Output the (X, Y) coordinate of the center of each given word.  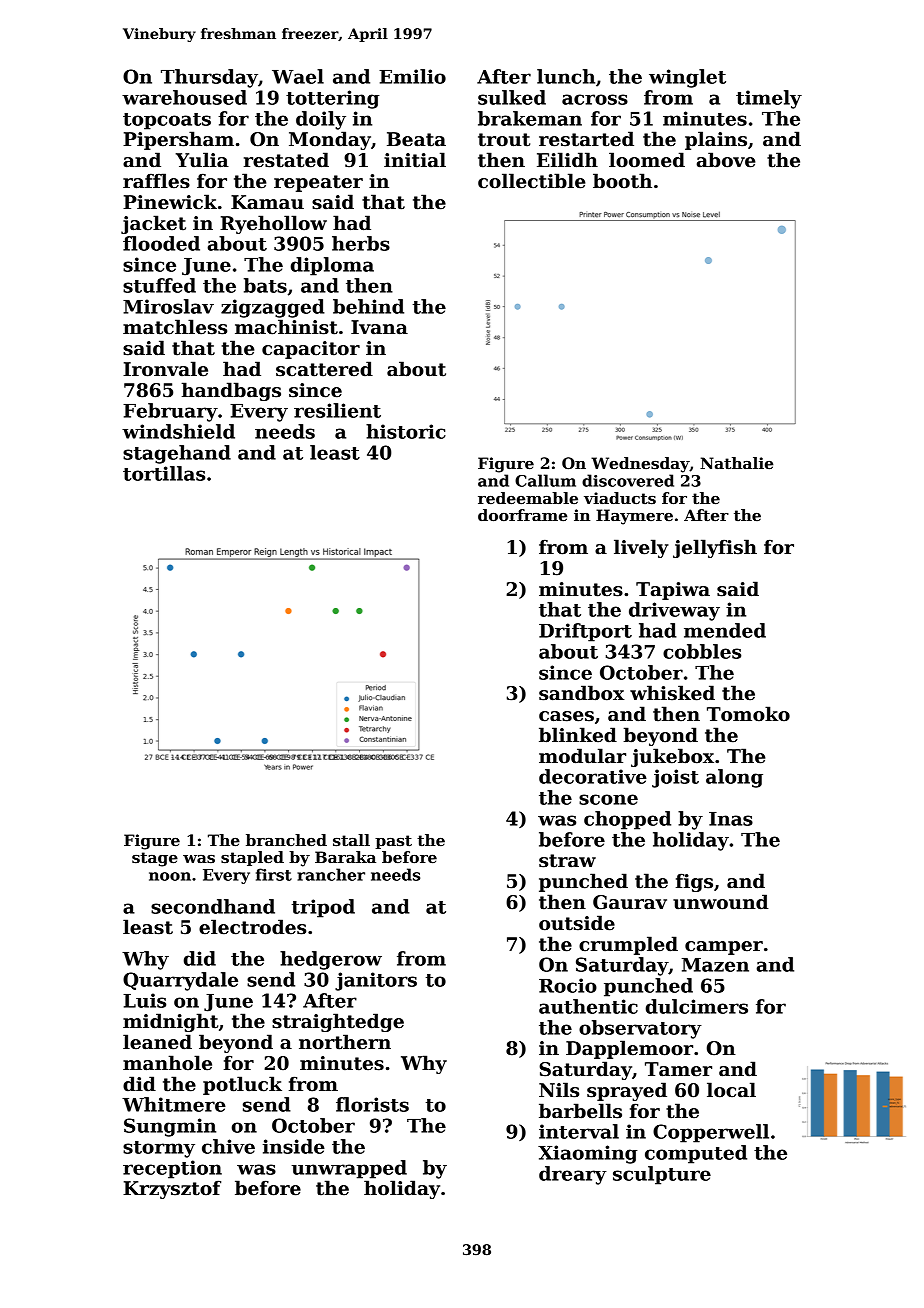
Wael (298, 76)
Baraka (345, 857)
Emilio (412, 76)
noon (170, 876)
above (726, 160)
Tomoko (748, 714)
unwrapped (349, 1169)
